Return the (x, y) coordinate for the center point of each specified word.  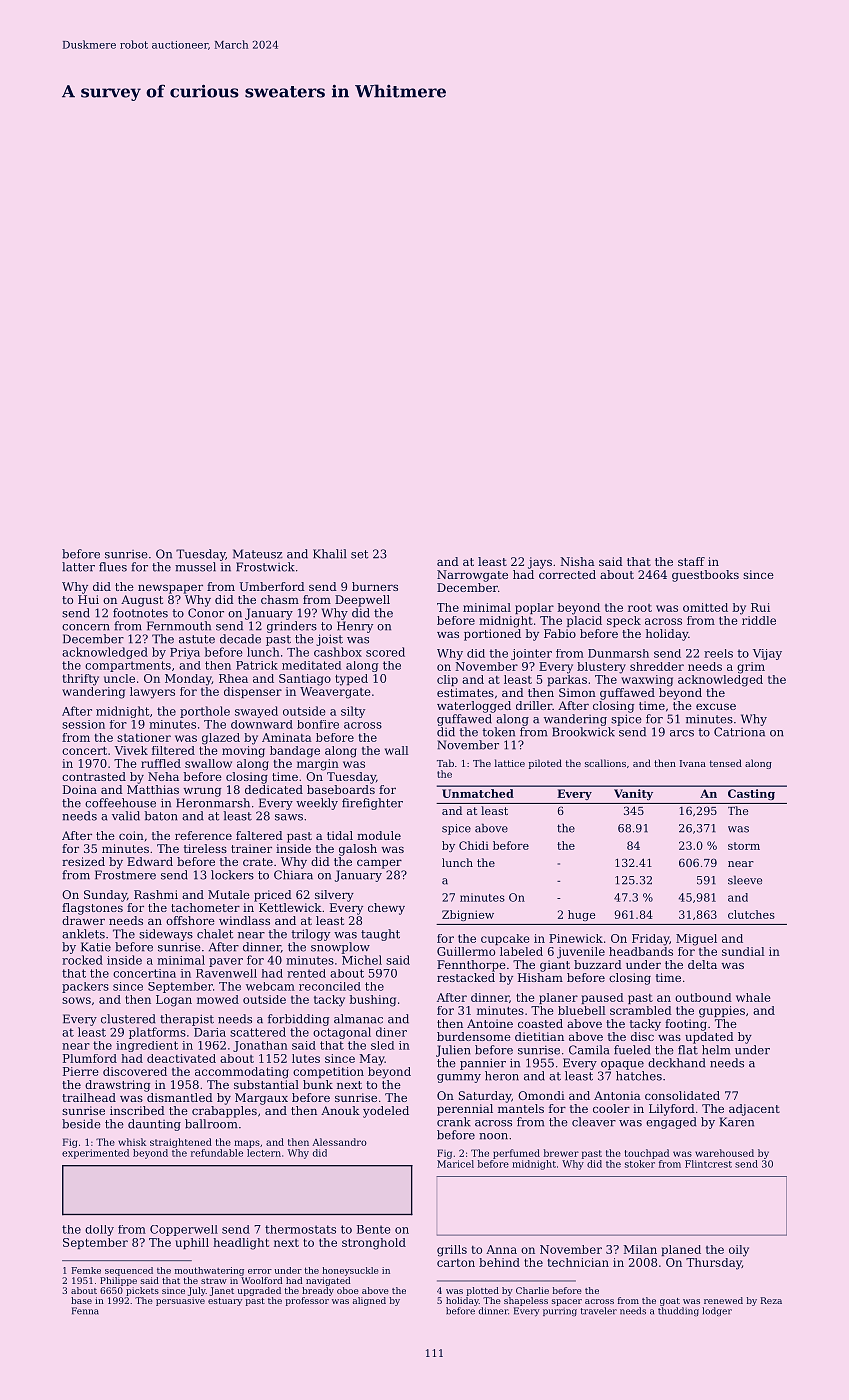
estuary (225, 1302)
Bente (373, 1229)
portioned (492, 635)
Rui (760, 607)
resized (83, 861)
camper (379, 864)
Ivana (693, 763)
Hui (88, 599)
